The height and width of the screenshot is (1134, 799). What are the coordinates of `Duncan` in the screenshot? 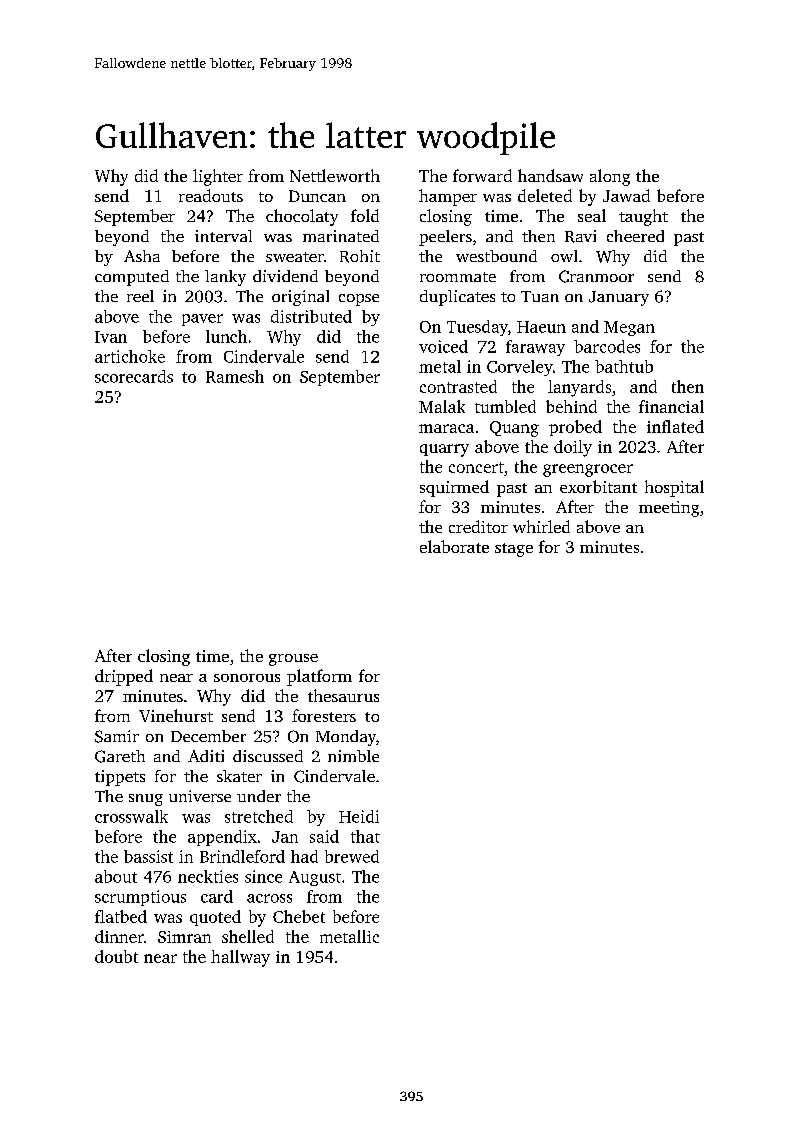 It's located at (317, 196).
